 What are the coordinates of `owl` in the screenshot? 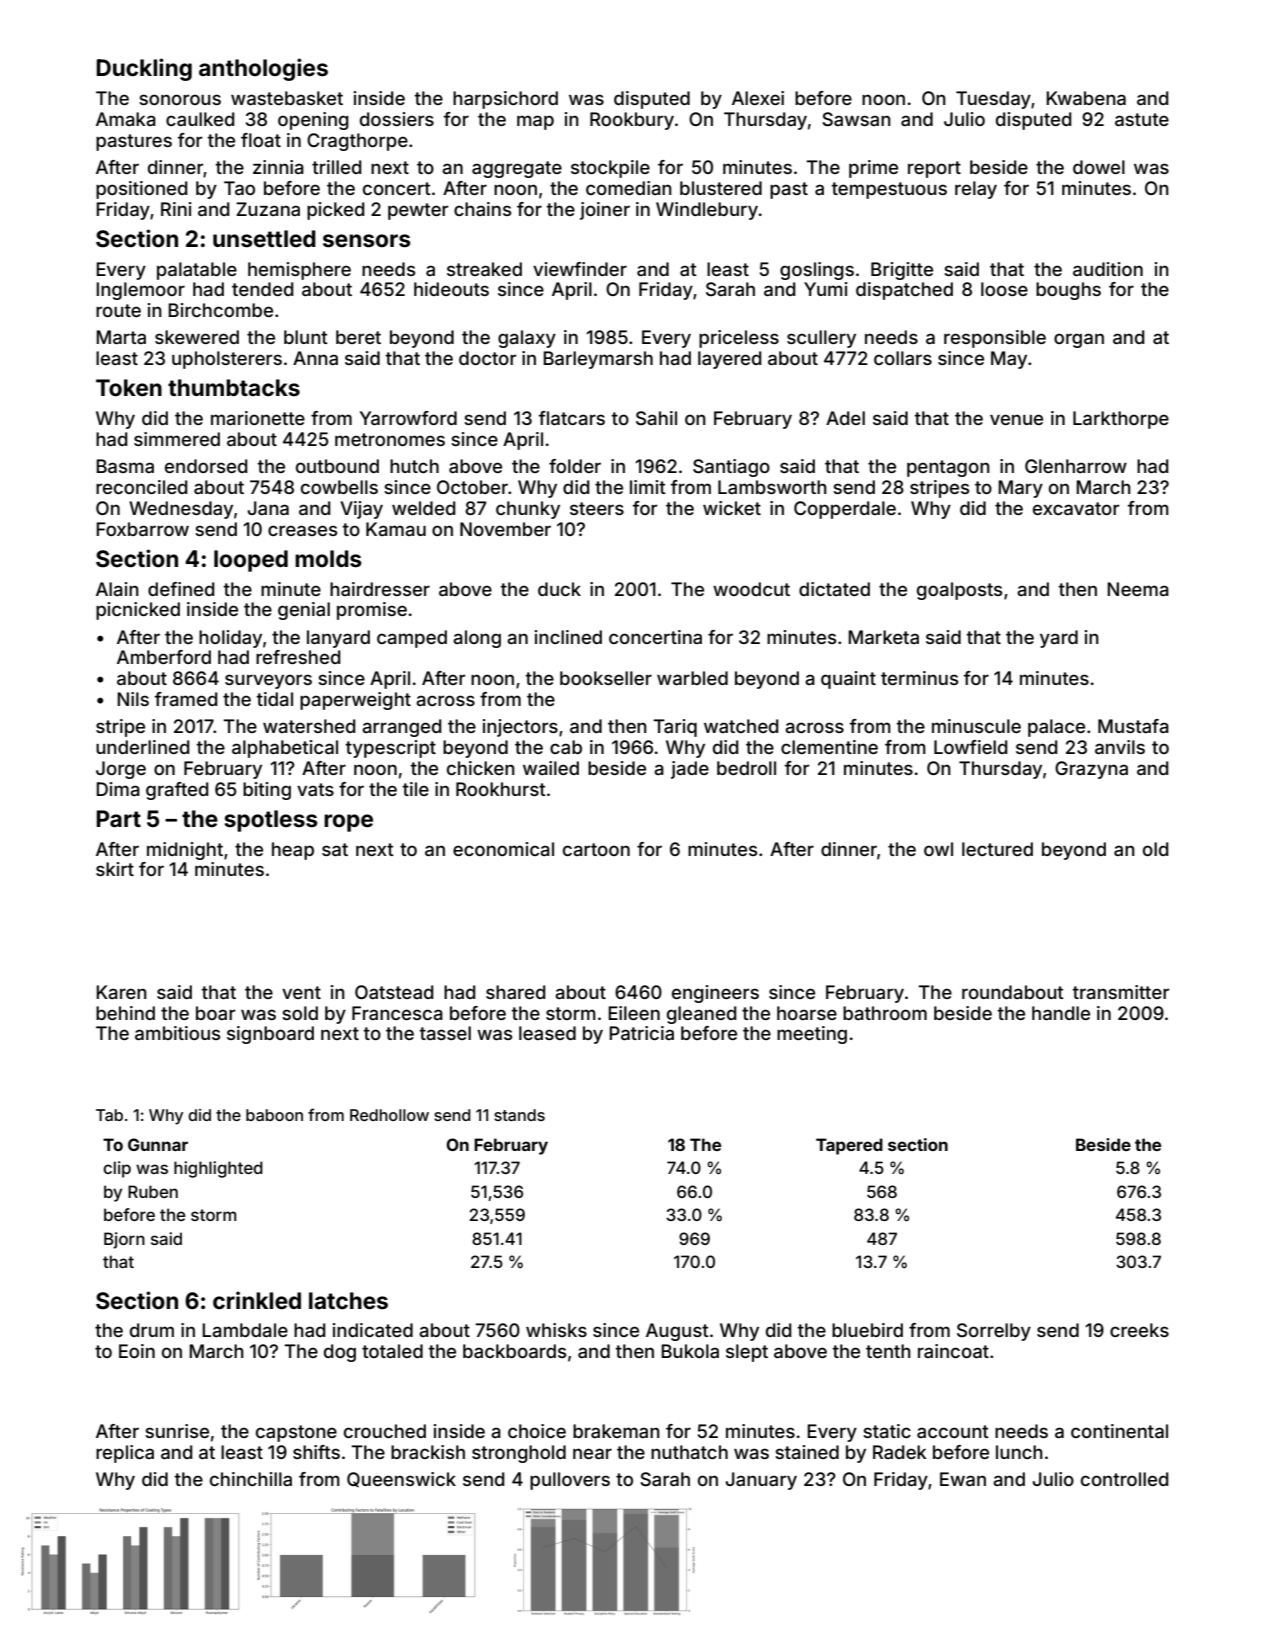 It's located at (938, 849).
